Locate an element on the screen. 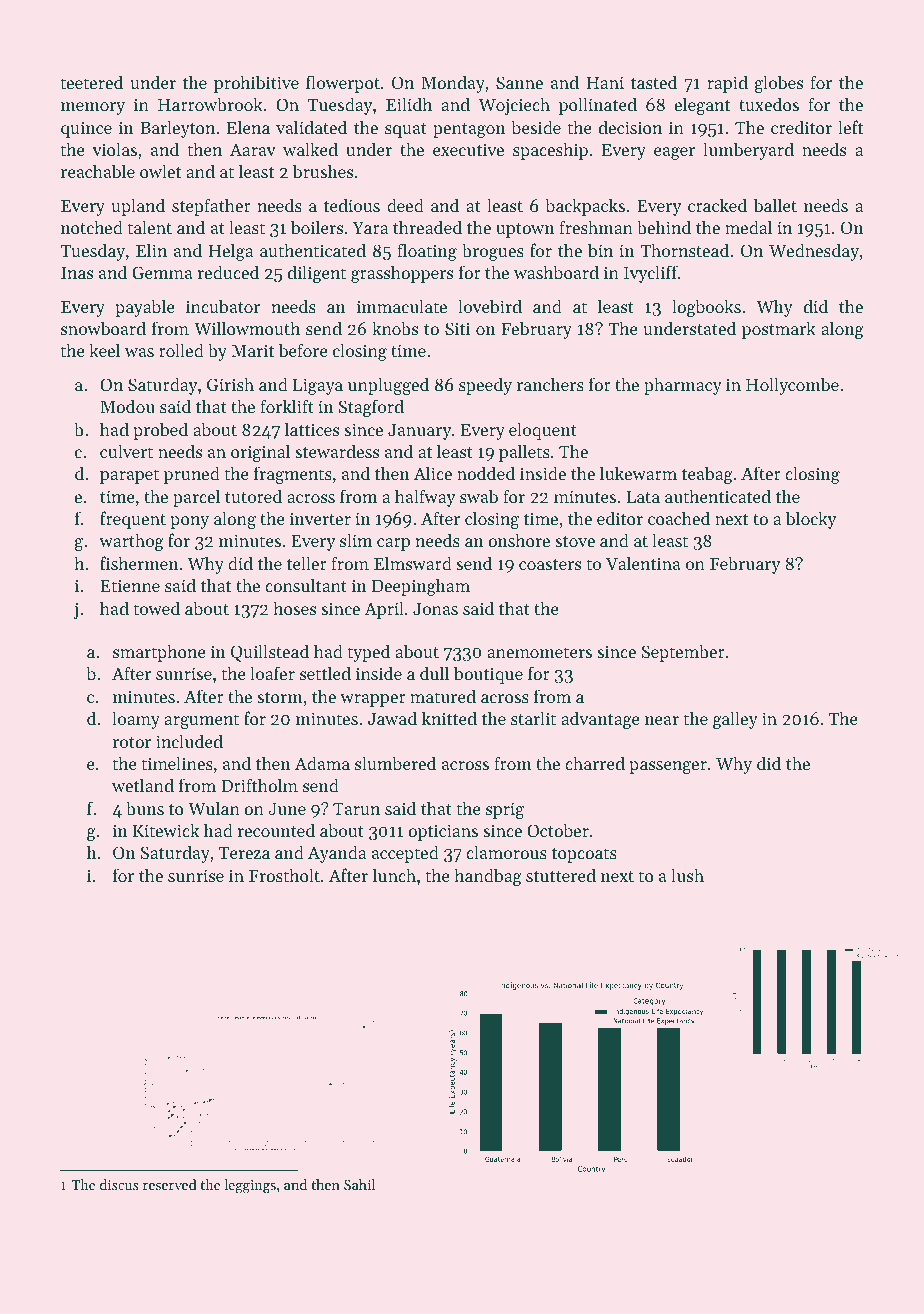 This screenshot has height=1314, width=924. Eilidh is located at coordinates (409, 104).
